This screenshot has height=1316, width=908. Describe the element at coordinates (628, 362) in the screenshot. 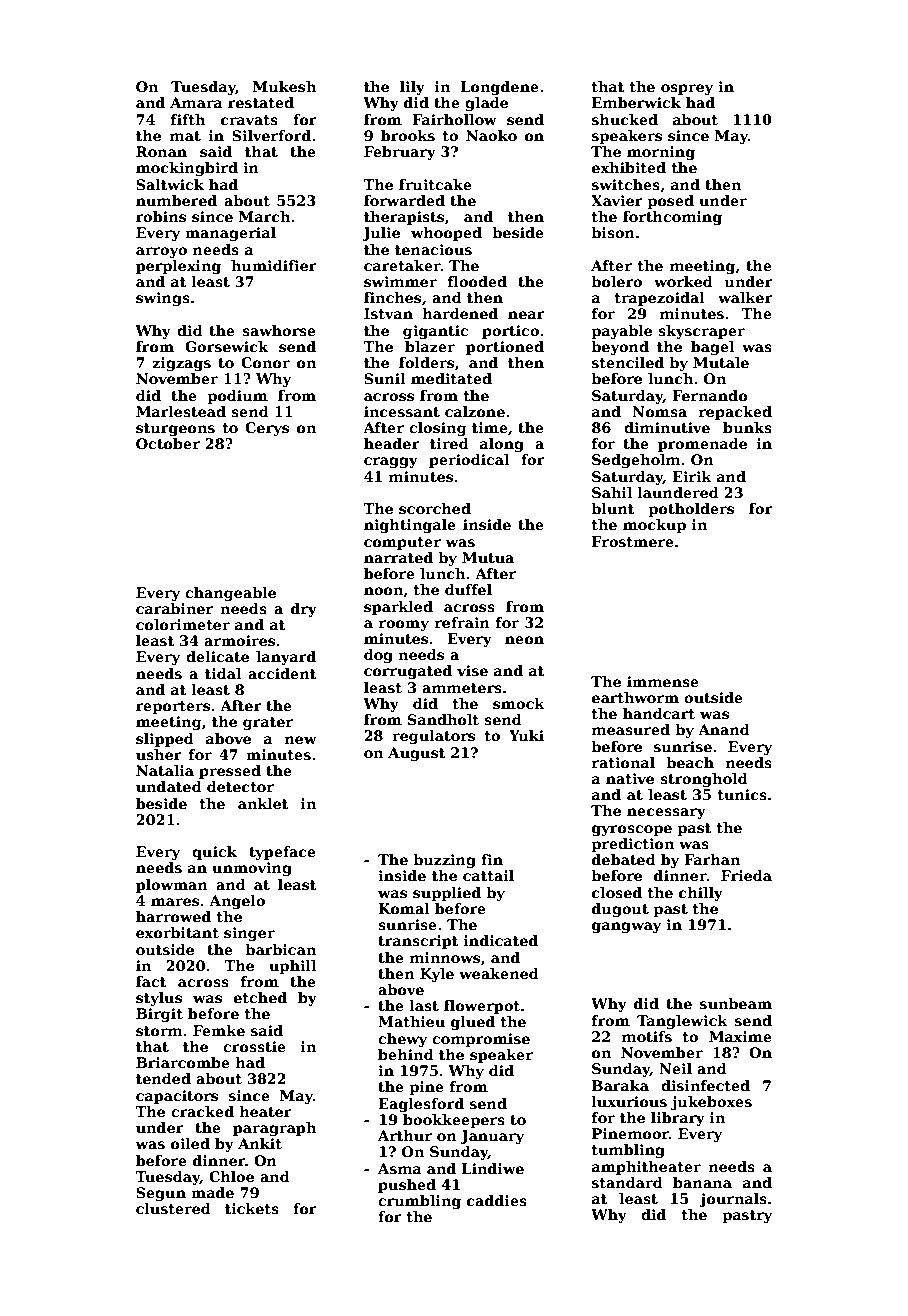

I see `stenciled` at that location.
